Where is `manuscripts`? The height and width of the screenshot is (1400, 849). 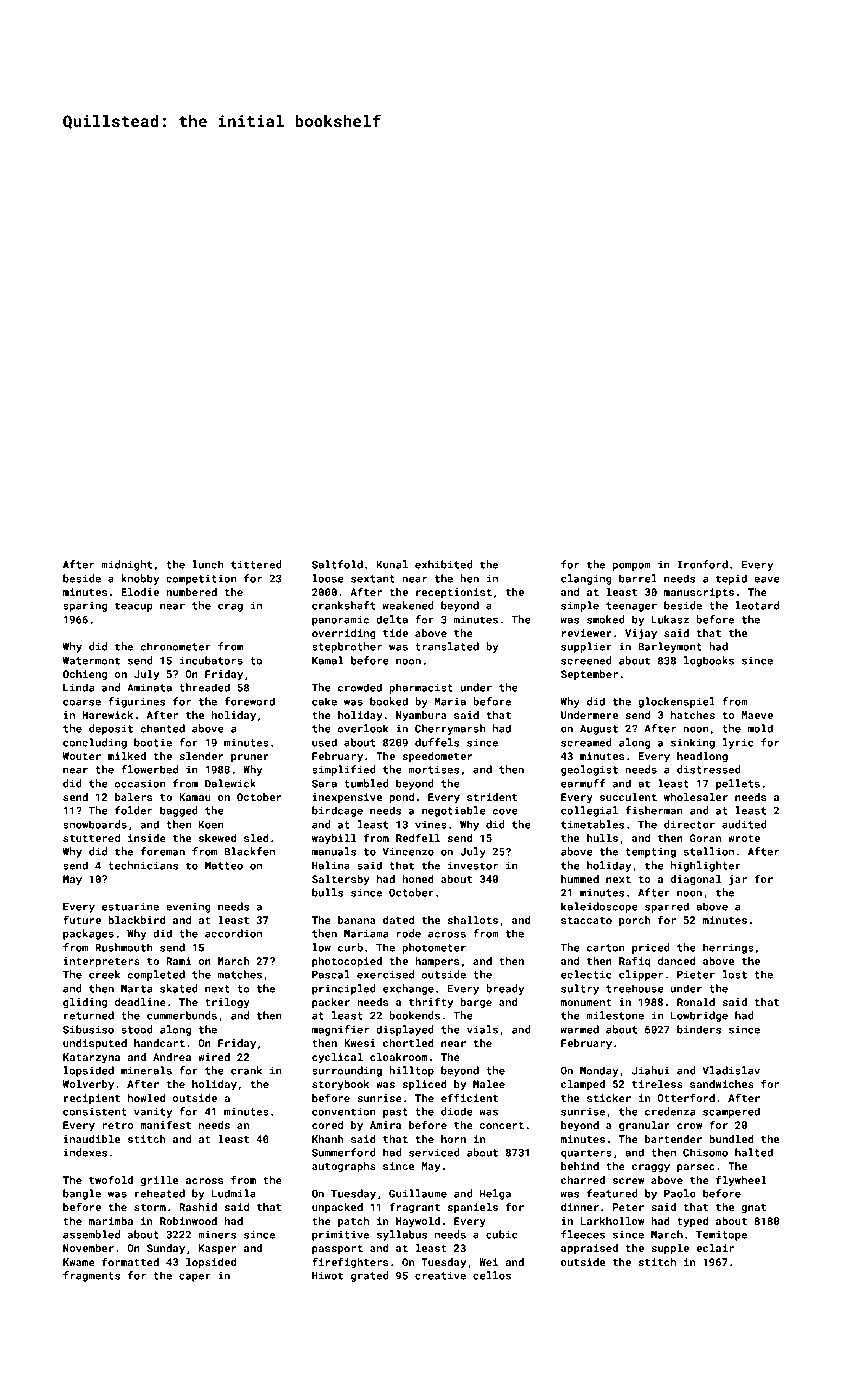
manuscripts is located at coordinates (699, 593).
